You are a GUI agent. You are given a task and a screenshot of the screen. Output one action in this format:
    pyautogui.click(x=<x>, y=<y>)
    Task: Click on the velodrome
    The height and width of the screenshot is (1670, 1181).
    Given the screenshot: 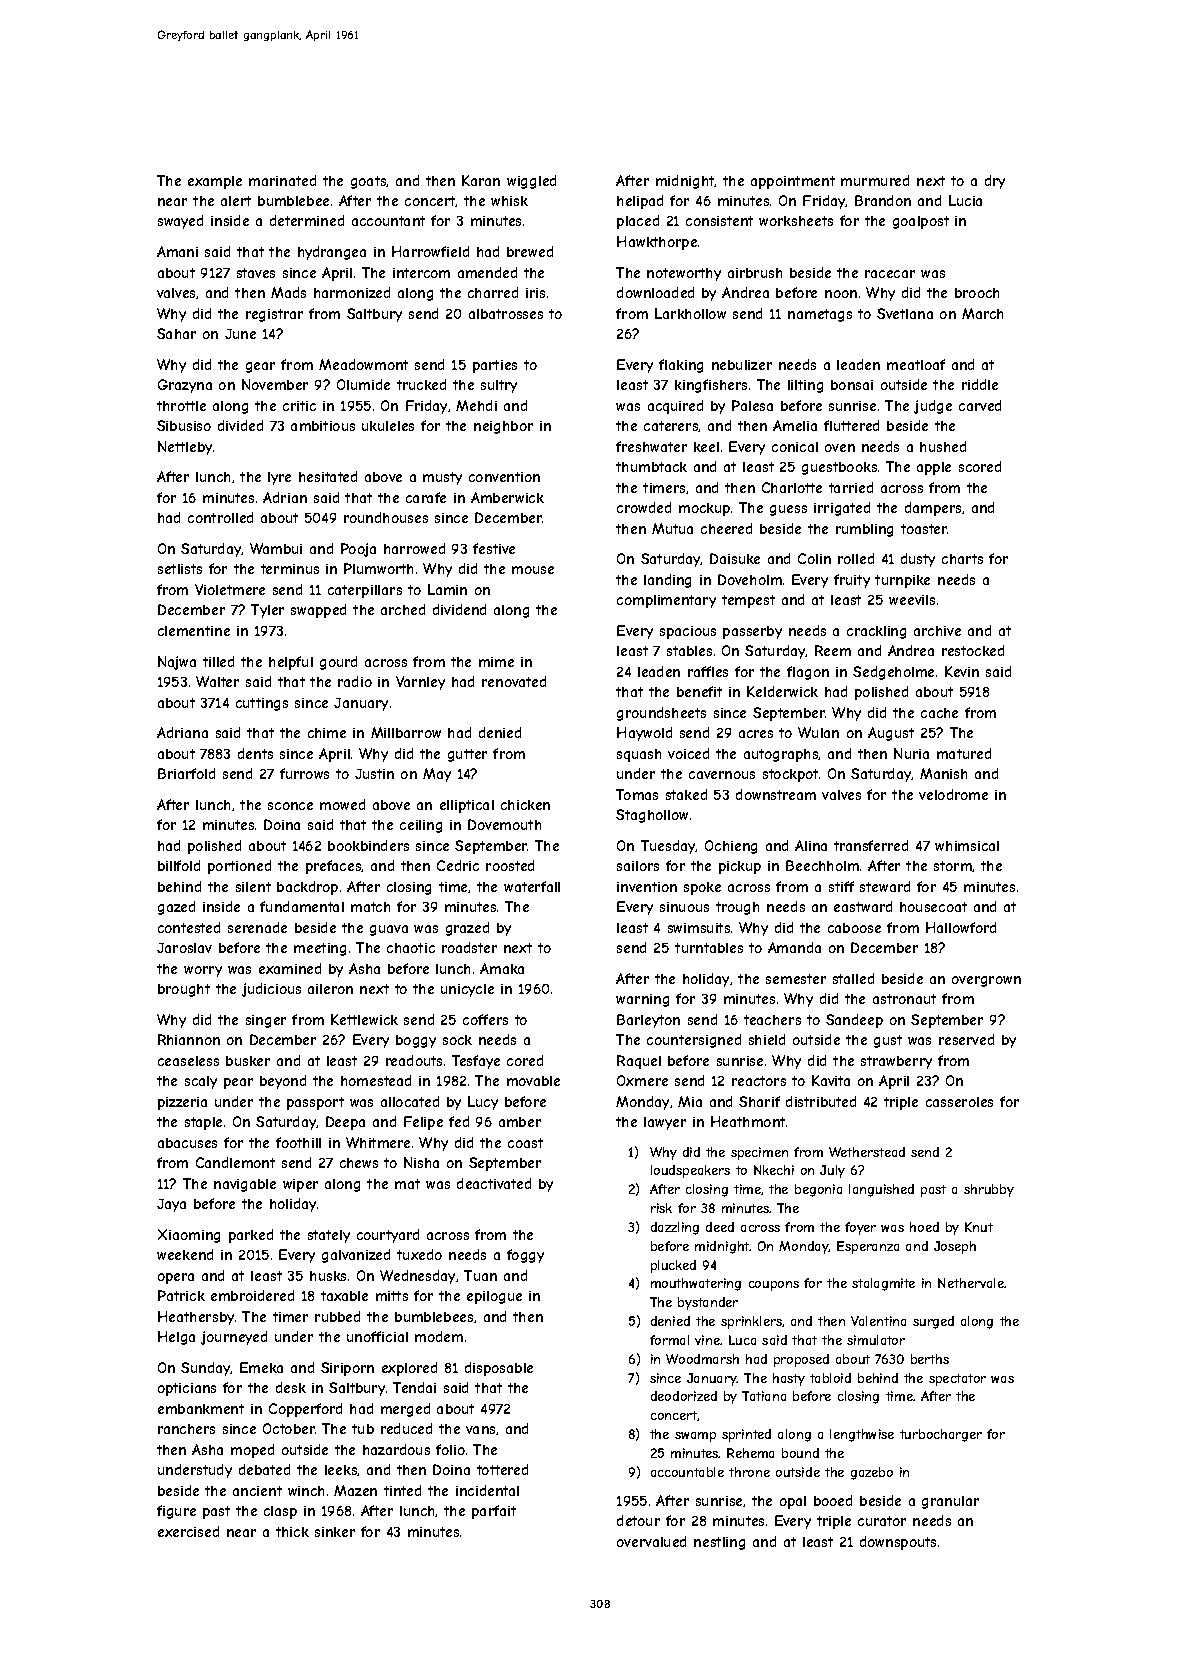 What is the action you would take?
    pyautogui.click(x=953, y=794)
